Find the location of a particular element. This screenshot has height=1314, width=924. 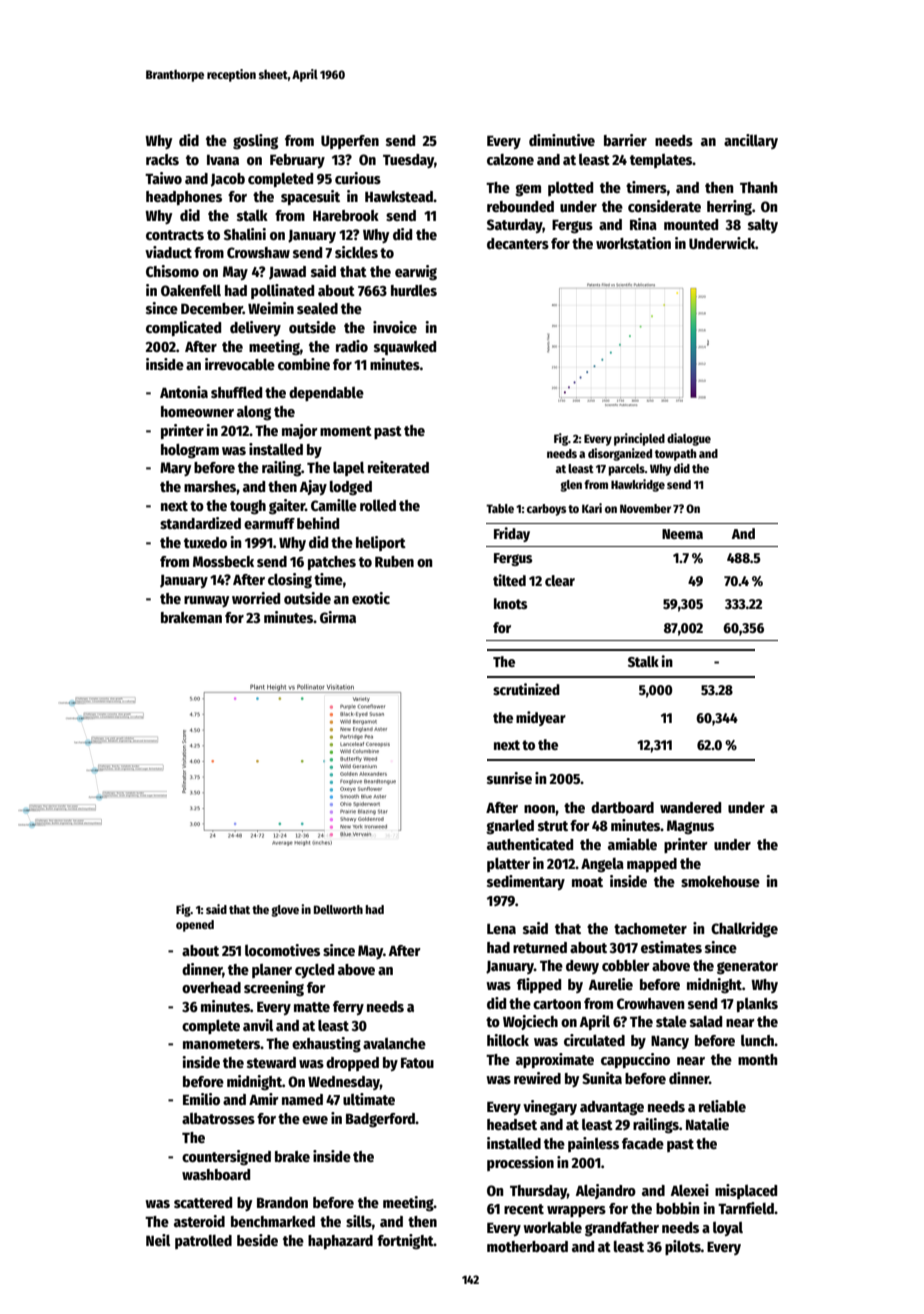

racks is located at coordinates (162, 159).
